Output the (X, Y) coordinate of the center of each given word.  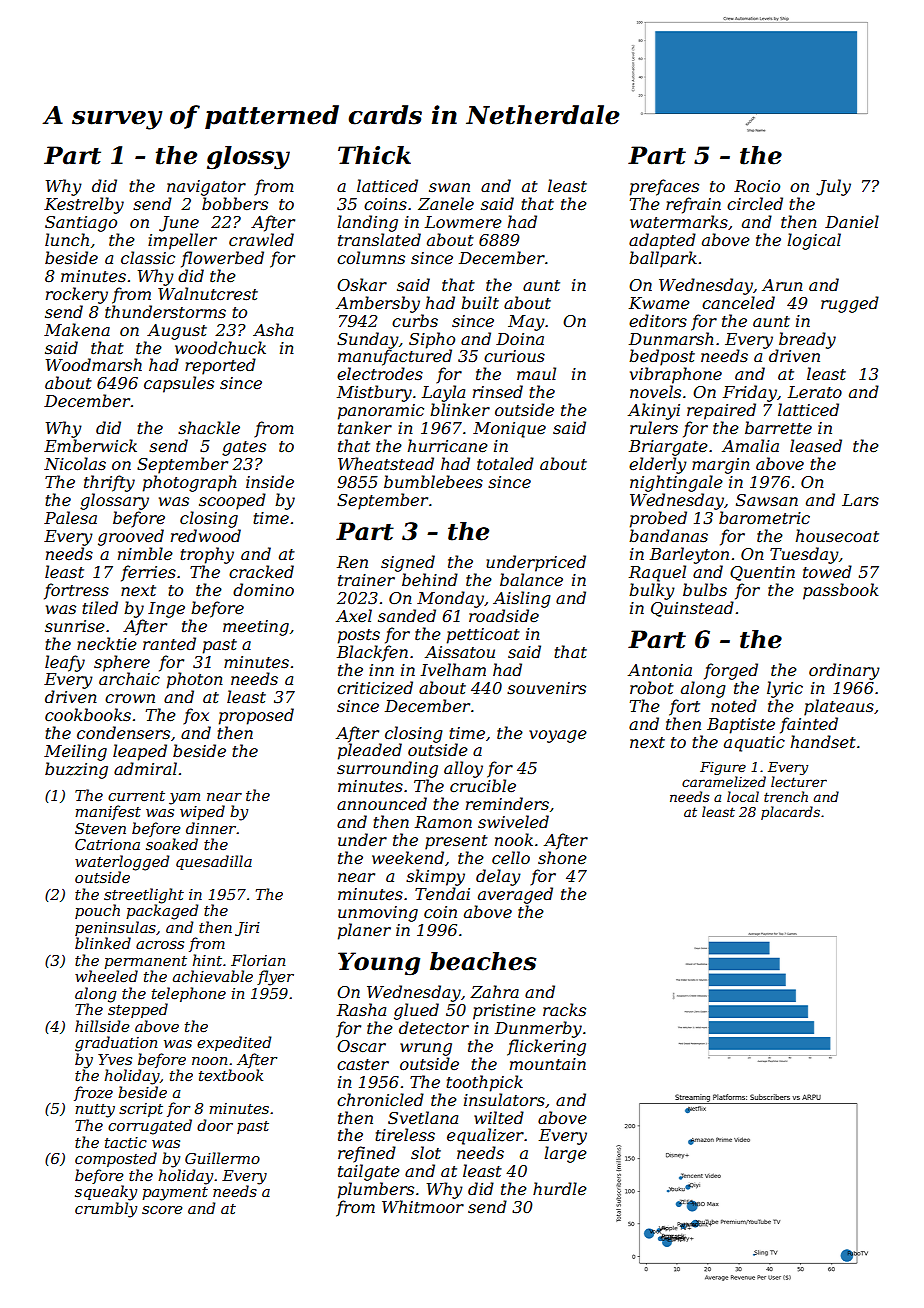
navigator (206, 188)
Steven (100, 828)
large (565, 1154)
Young (379, 964)
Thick (374, 155)
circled (755, 203)
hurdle (560, 1188)
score (162, 1210)
